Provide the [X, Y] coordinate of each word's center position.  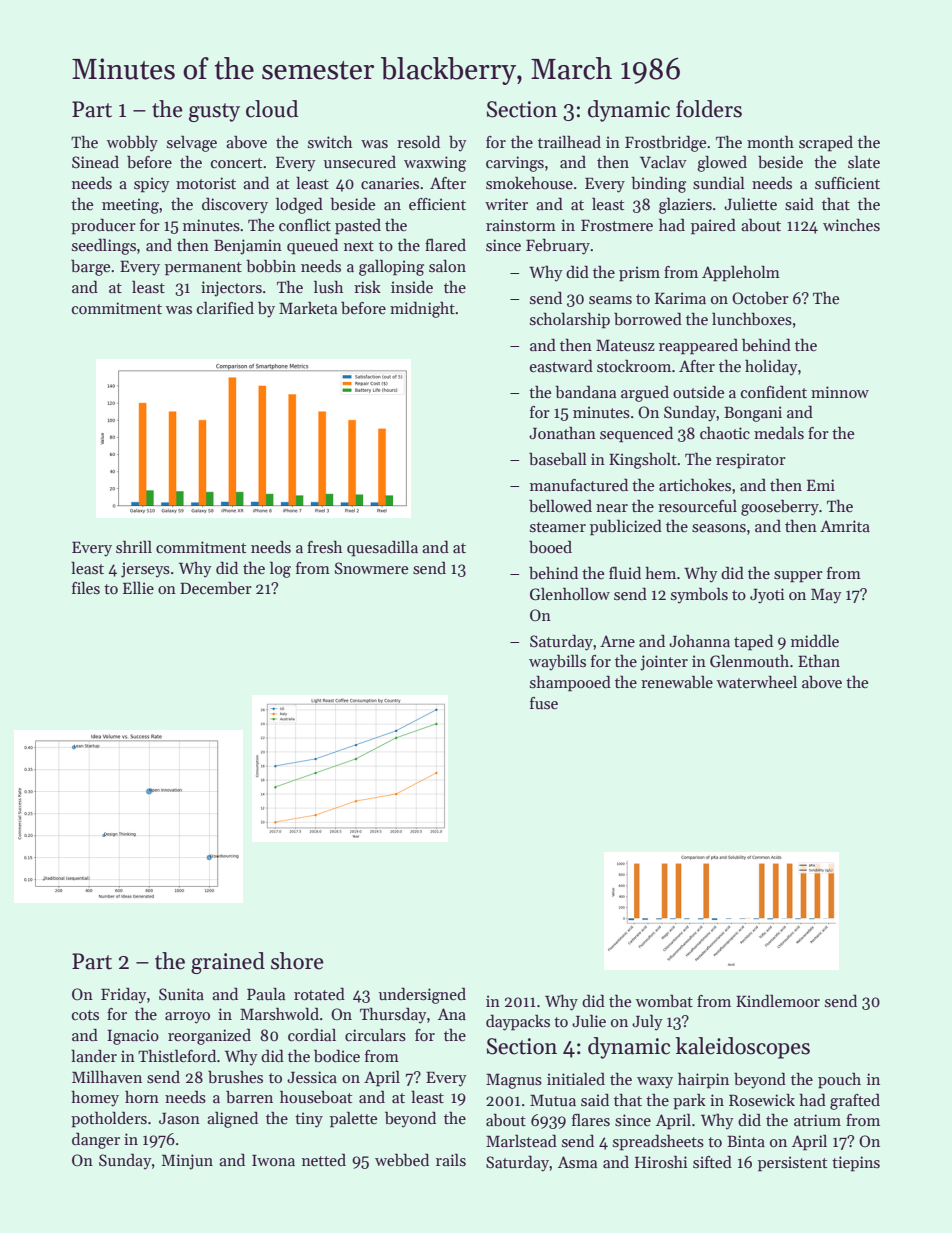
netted [324, 1160]
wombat [664, 1000]
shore [297, 961]
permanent [203, 269]
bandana [585, 392]
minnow [840, 392]
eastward [561, 366]
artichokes [695, 484]
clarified [225, 308]
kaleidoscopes [742, 1048]
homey [95, 1098]
